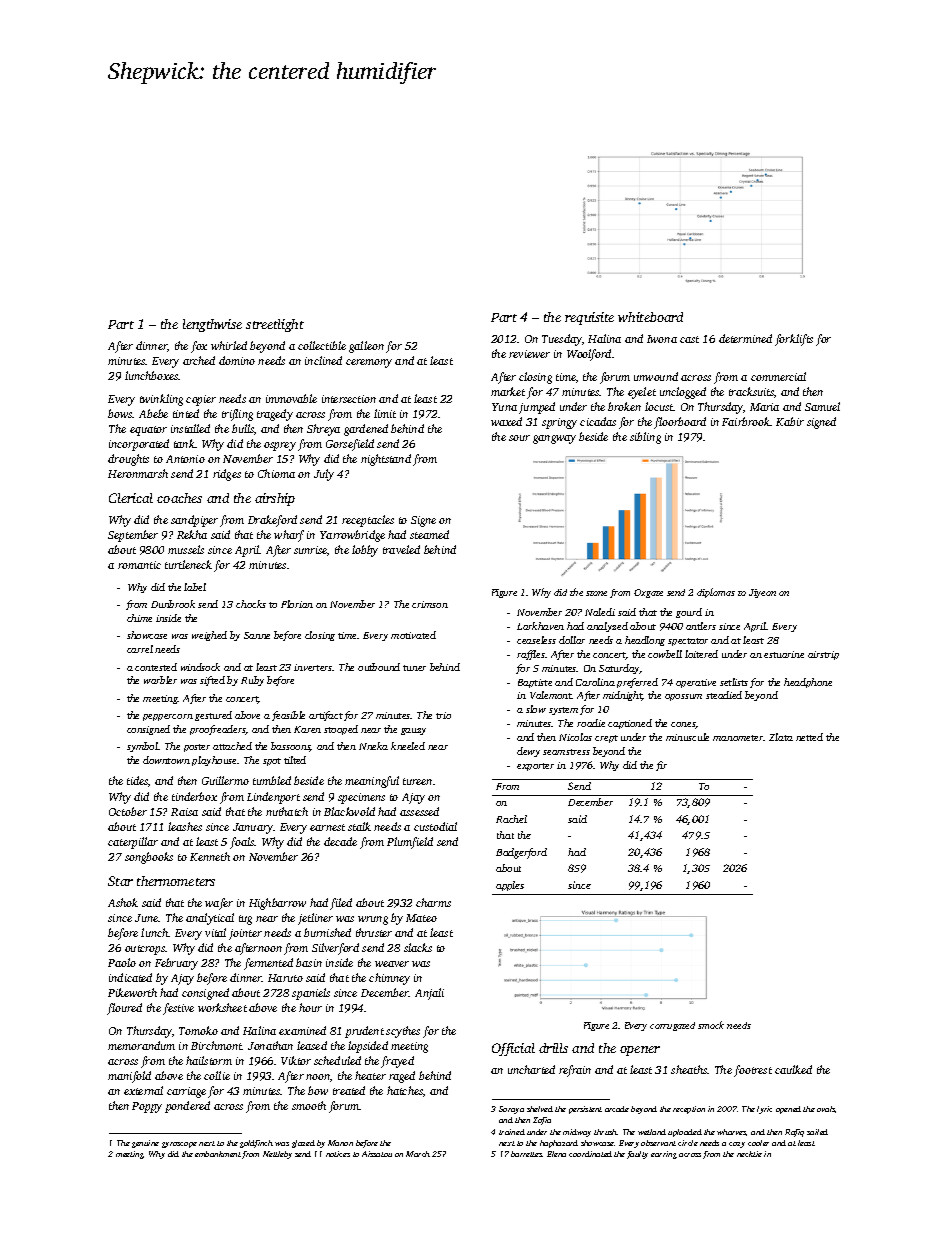 This document has height=1233, width=952. I want to click on Plumfield, so click(410, 843).
